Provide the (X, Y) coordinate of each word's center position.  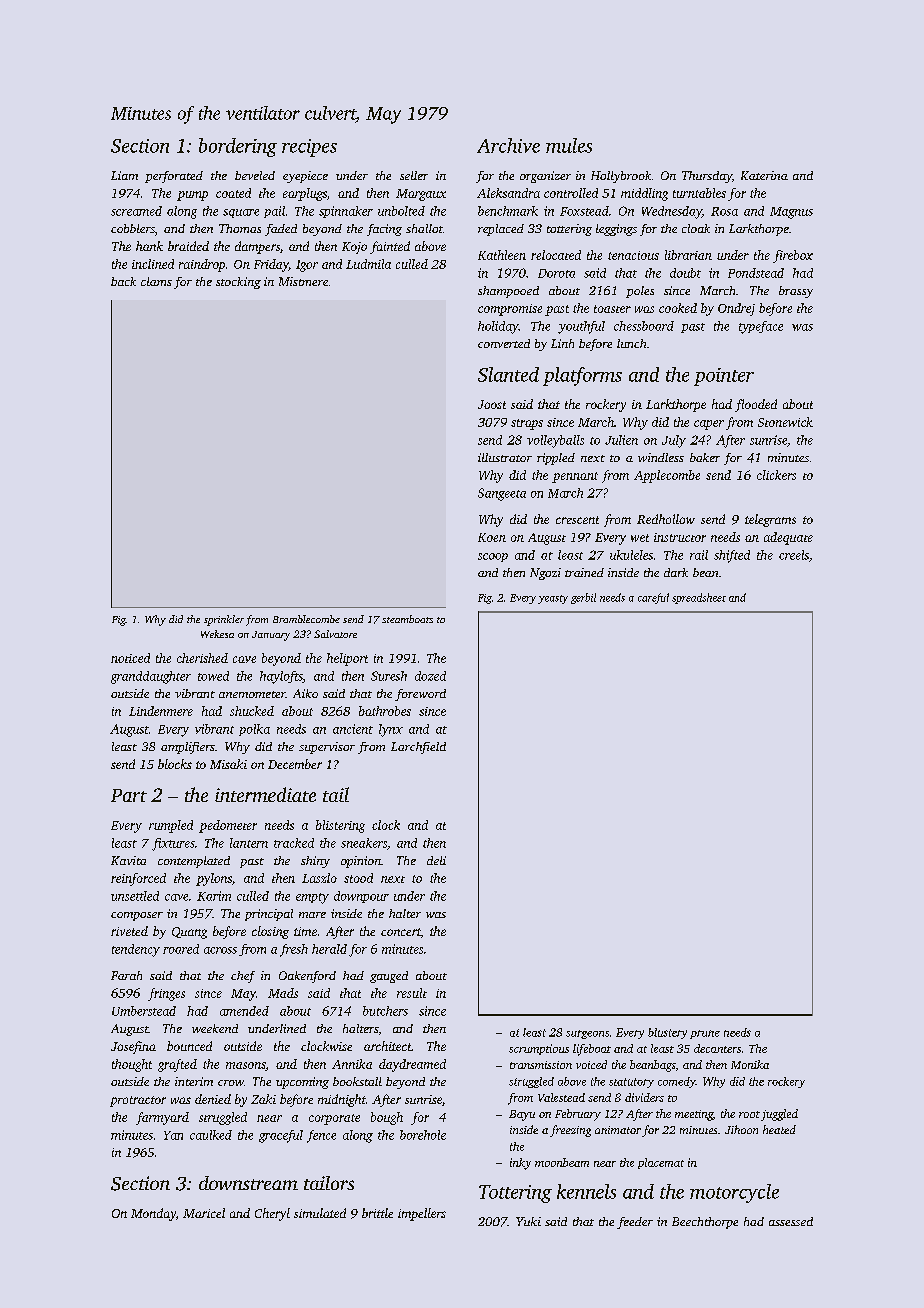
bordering (238, 147)
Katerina (764, 175)
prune (705, 1034)
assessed (791, 1221)
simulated (320, 1213)
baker (705, 457)
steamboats (407, 619)
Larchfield (418, 748)
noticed (130, 658)
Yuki (528, 1221)
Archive (508, 145)
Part (129, 795)
